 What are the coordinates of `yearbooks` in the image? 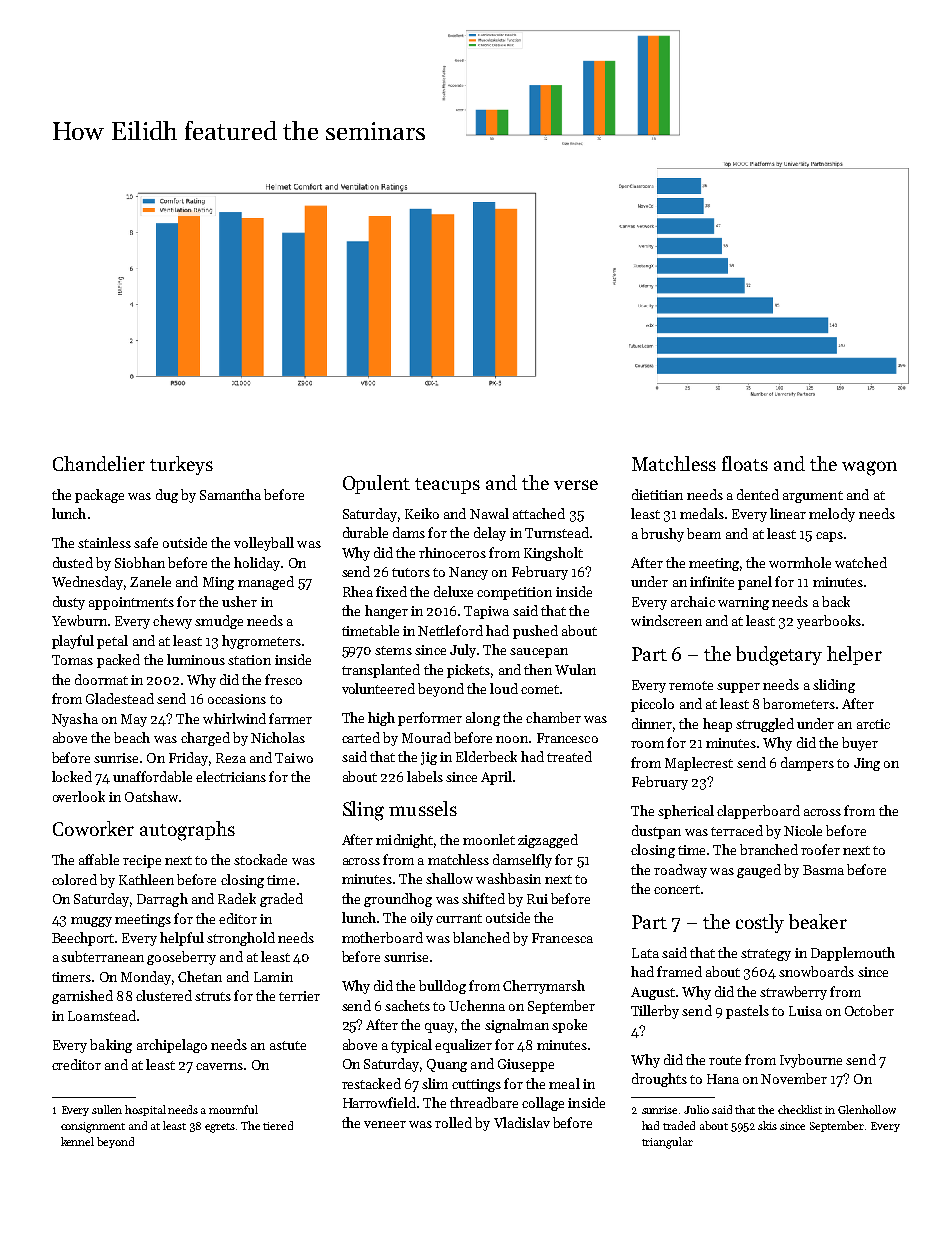 It's located at (829, 622).
